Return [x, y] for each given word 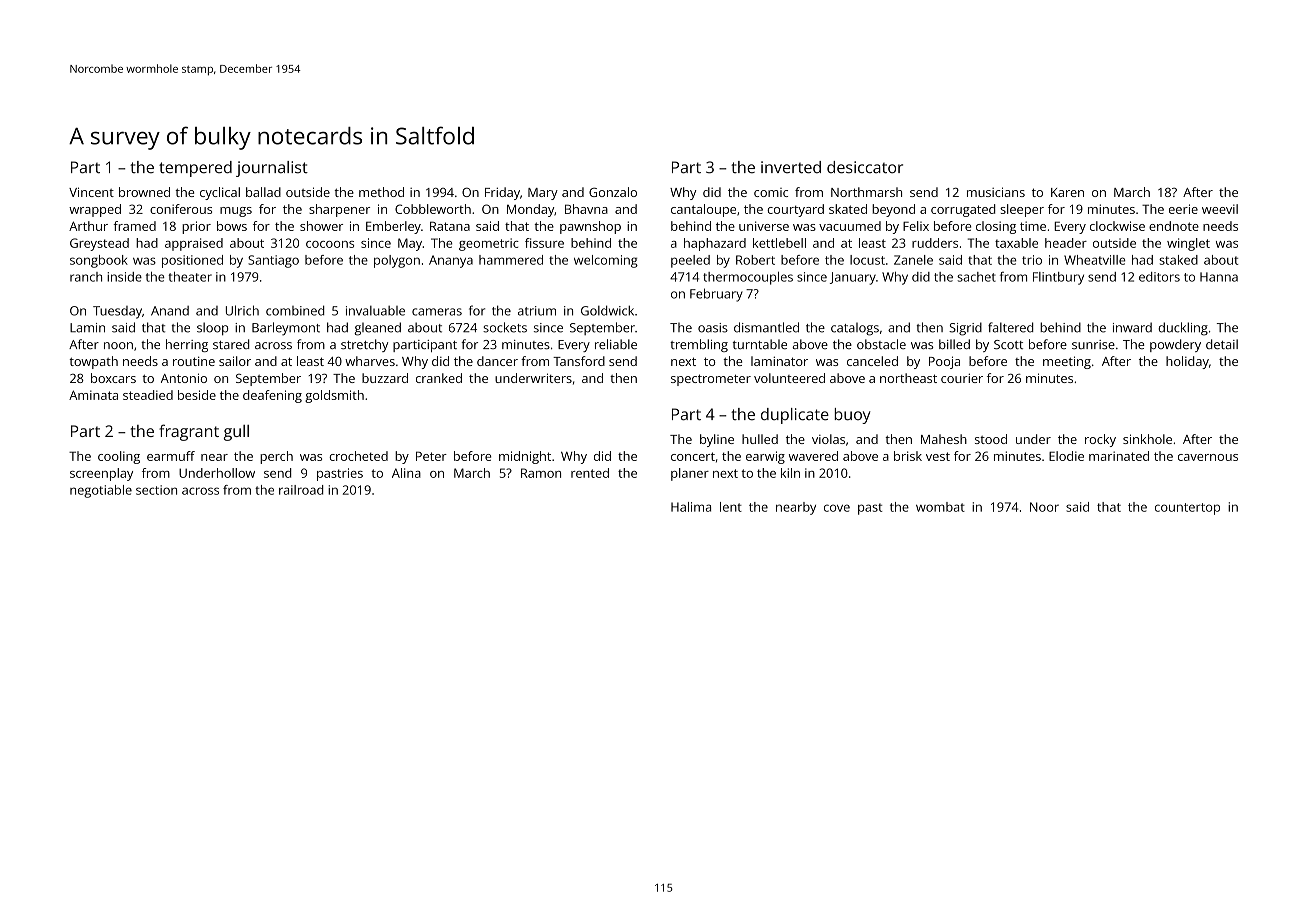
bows [232, 226]
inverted [791, 167]
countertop [1187, 509]
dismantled [766, 327]
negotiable [101, 491]
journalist [272, 169]
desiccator [865, 167]
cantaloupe [703, 210]
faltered [1010, 327]
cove [837, 508]
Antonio [184, 378]
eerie [1183, 209]
